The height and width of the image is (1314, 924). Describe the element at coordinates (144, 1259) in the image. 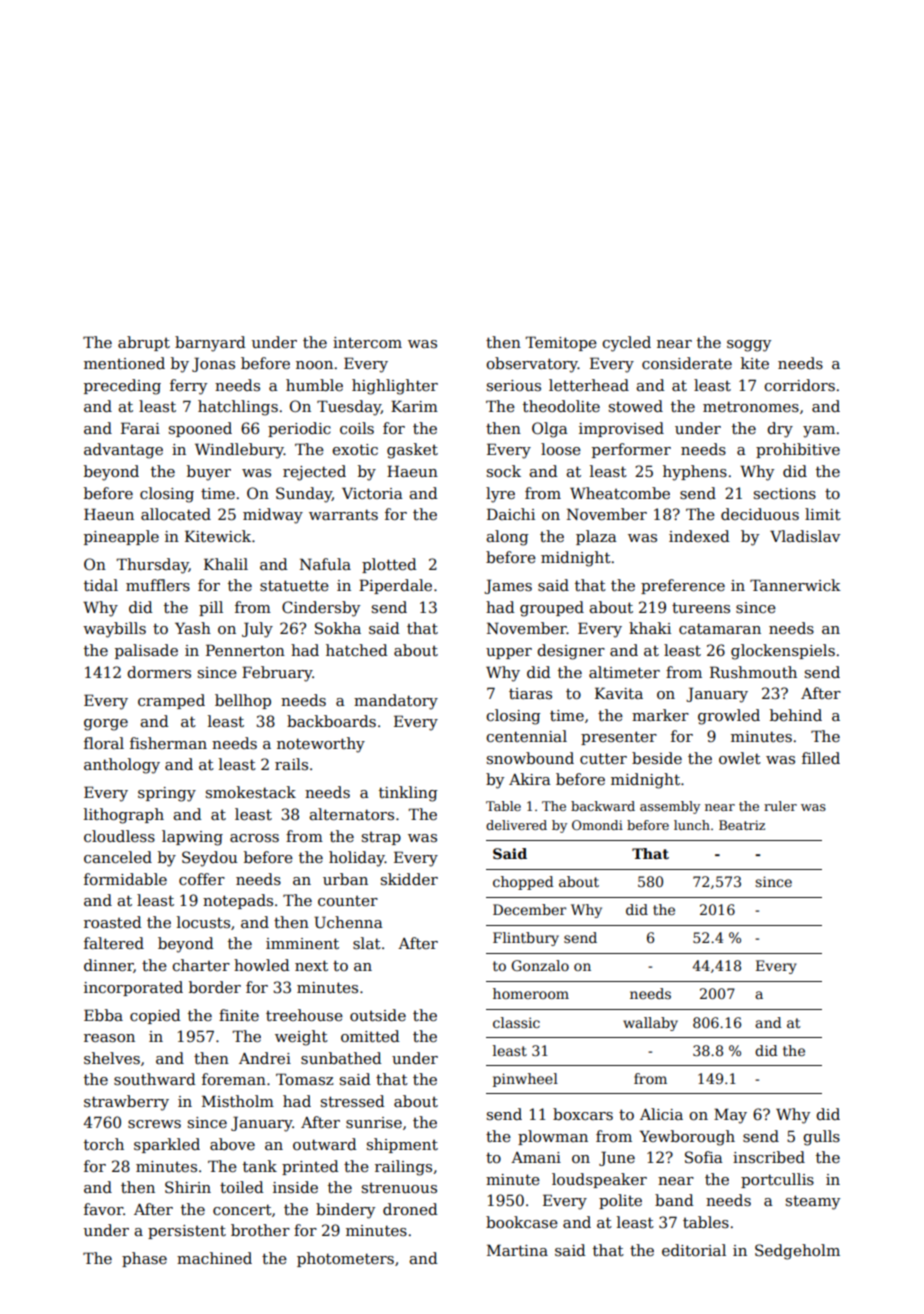

I see `phase` at that location.
